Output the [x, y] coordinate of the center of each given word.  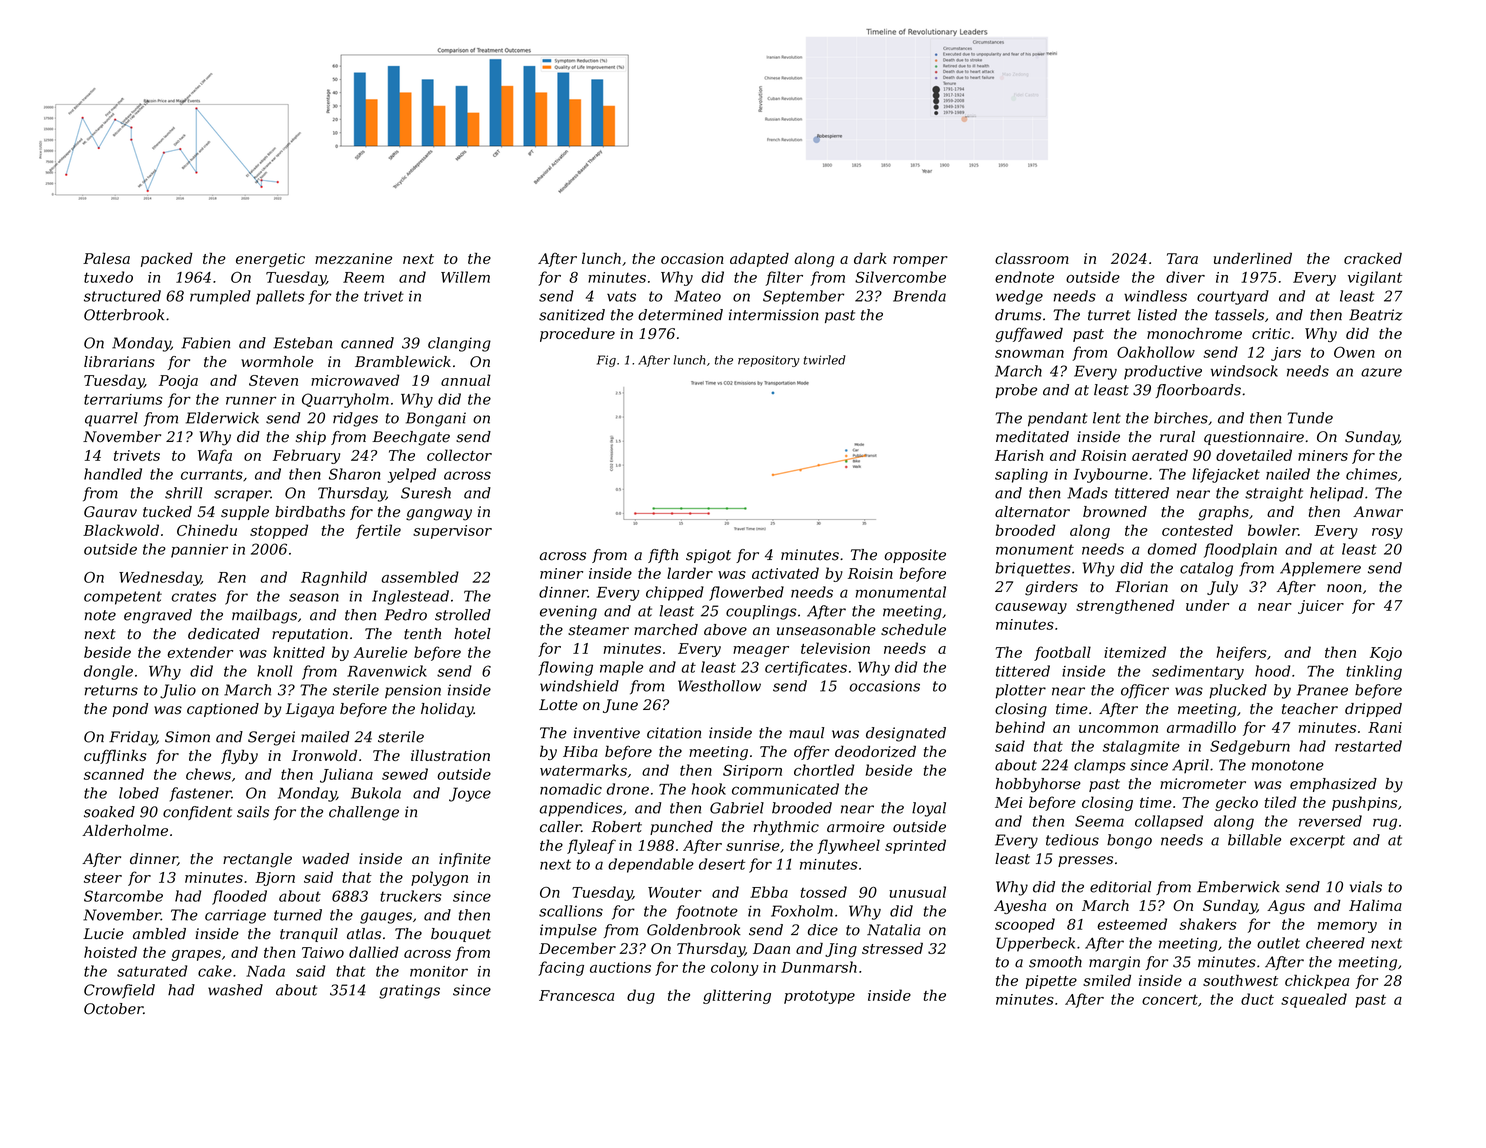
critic [1271, 333]
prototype [819, 997]
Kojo [1386, 654]
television [835, 648]
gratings [409, 991]
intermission [773, 315]
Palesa [106, 258]
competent [123, 598]
